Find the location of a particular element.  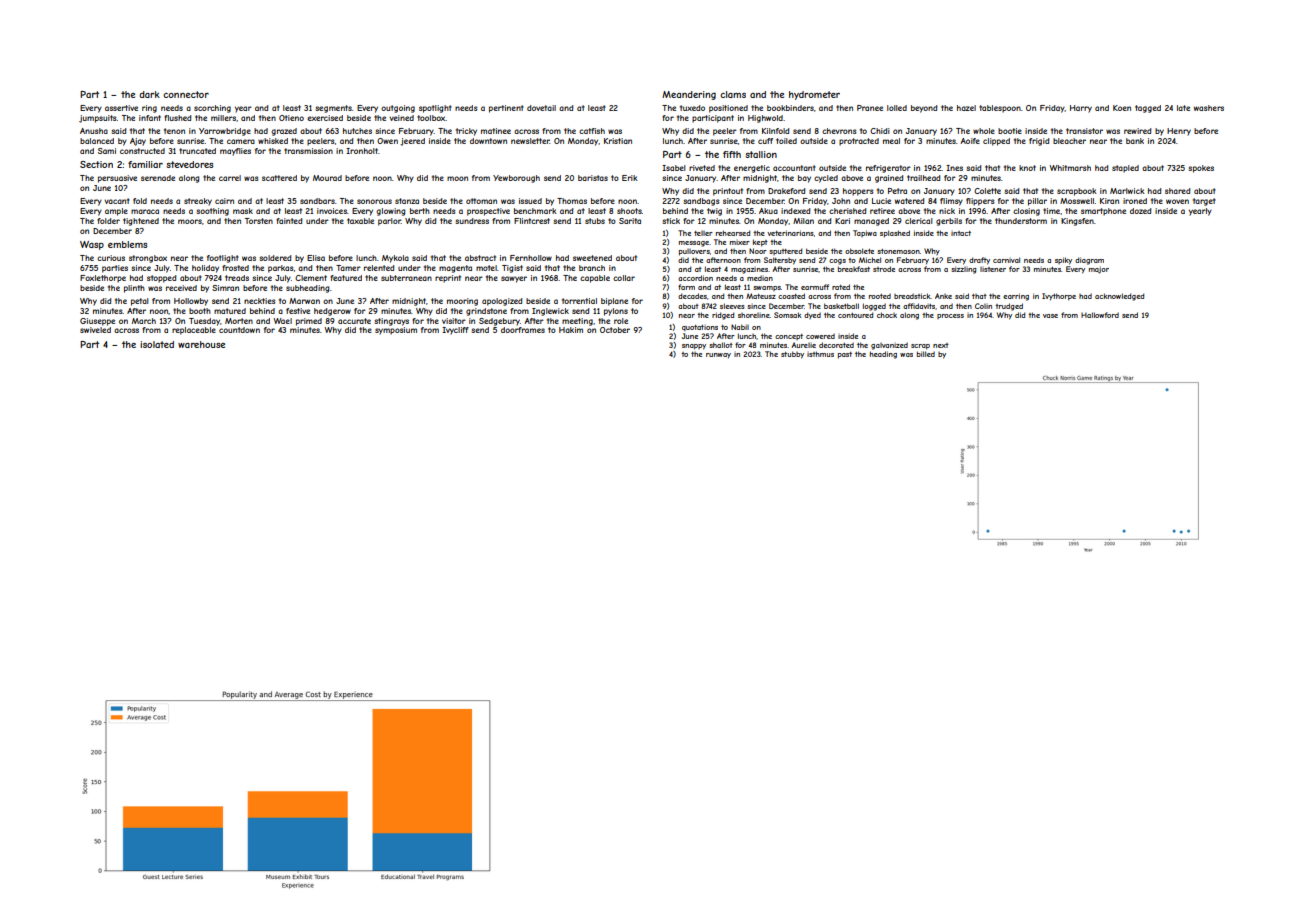

Ivythorpe is located at coordinates (1059, 297).
